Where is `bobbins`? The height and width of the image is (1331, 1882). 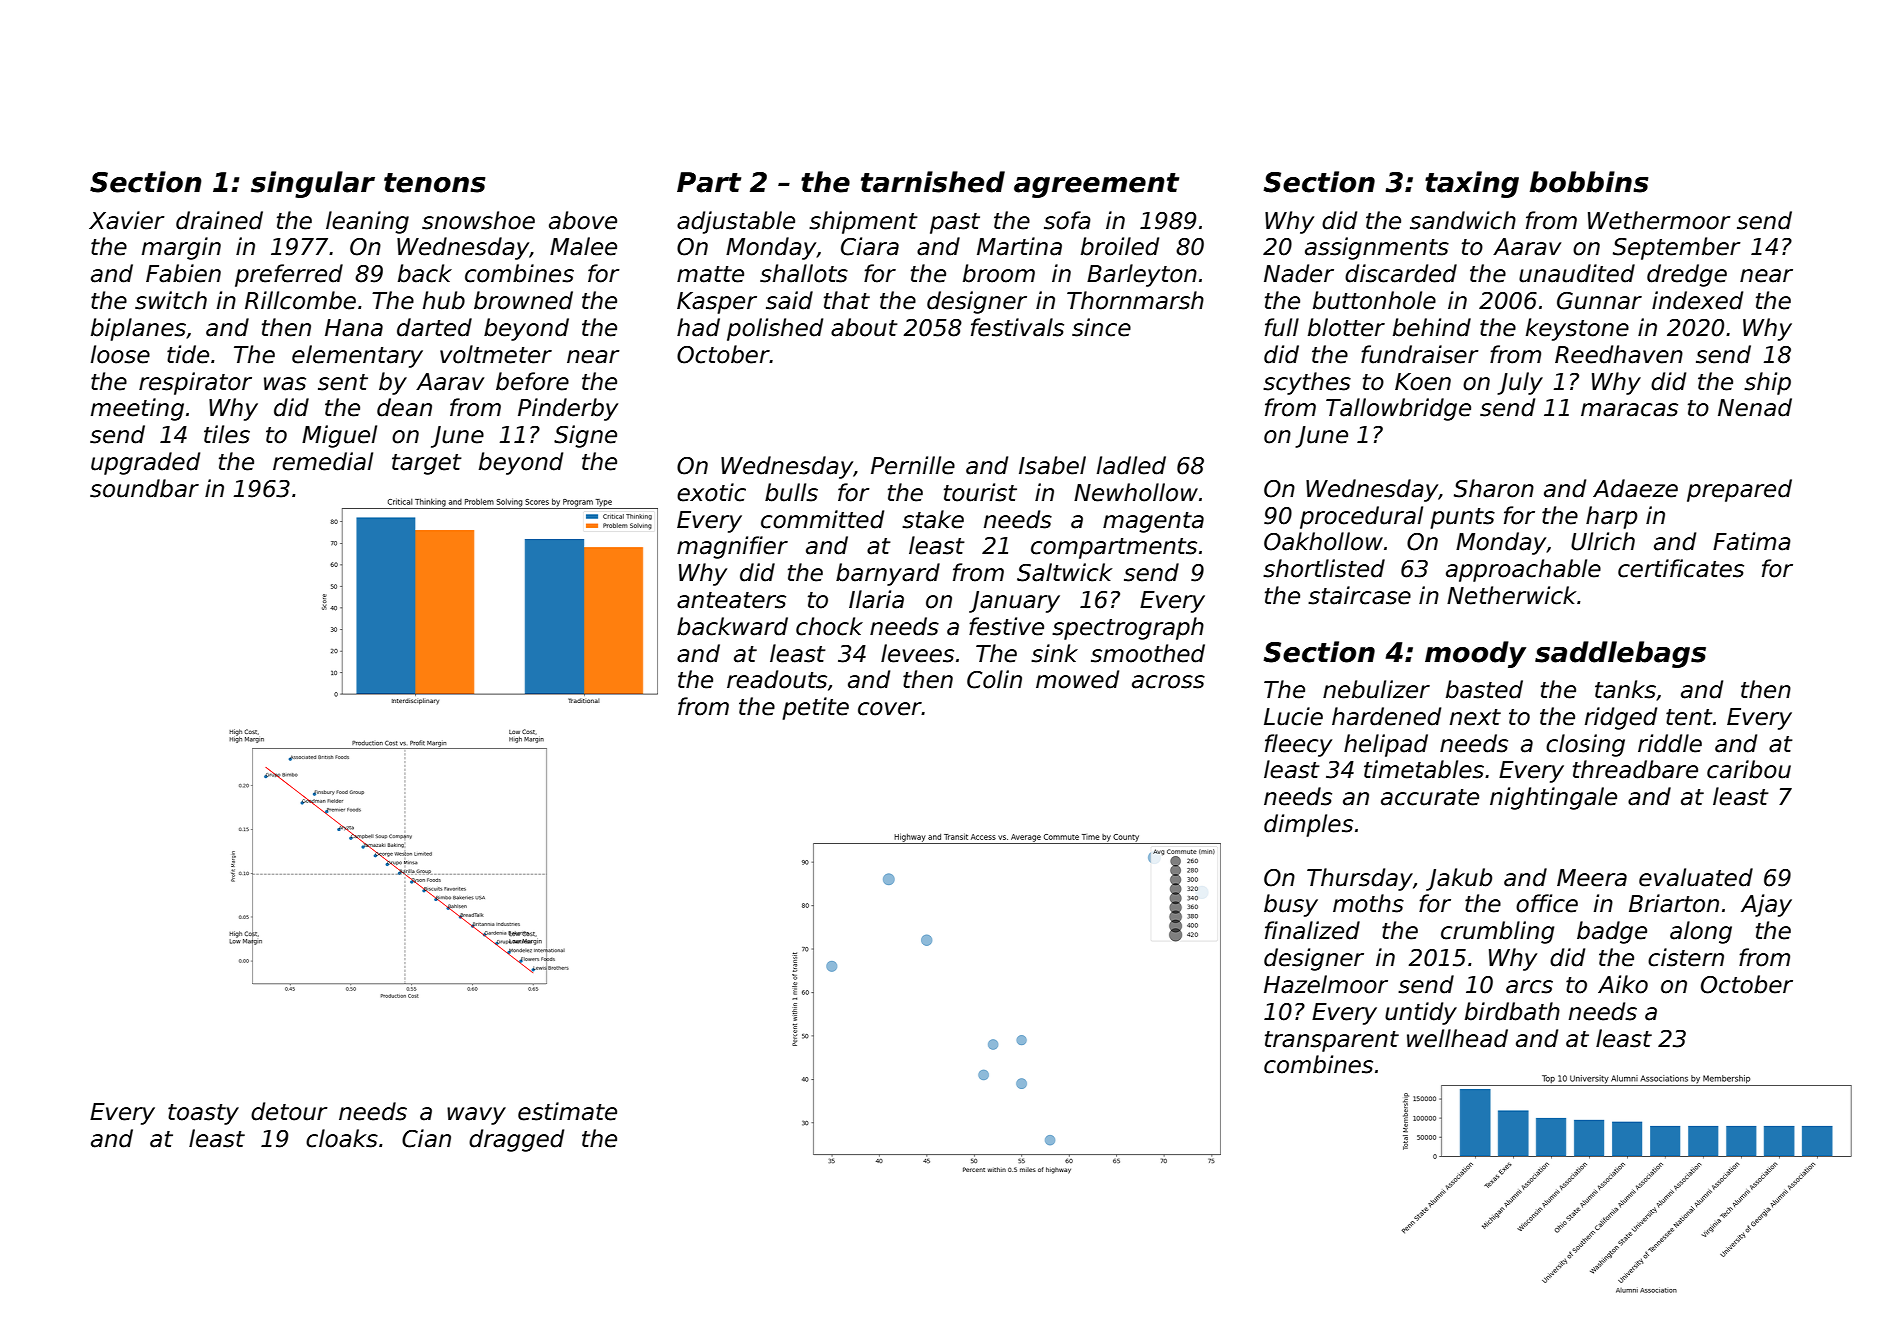 bobbins is located at coordinates (1589, 182).
